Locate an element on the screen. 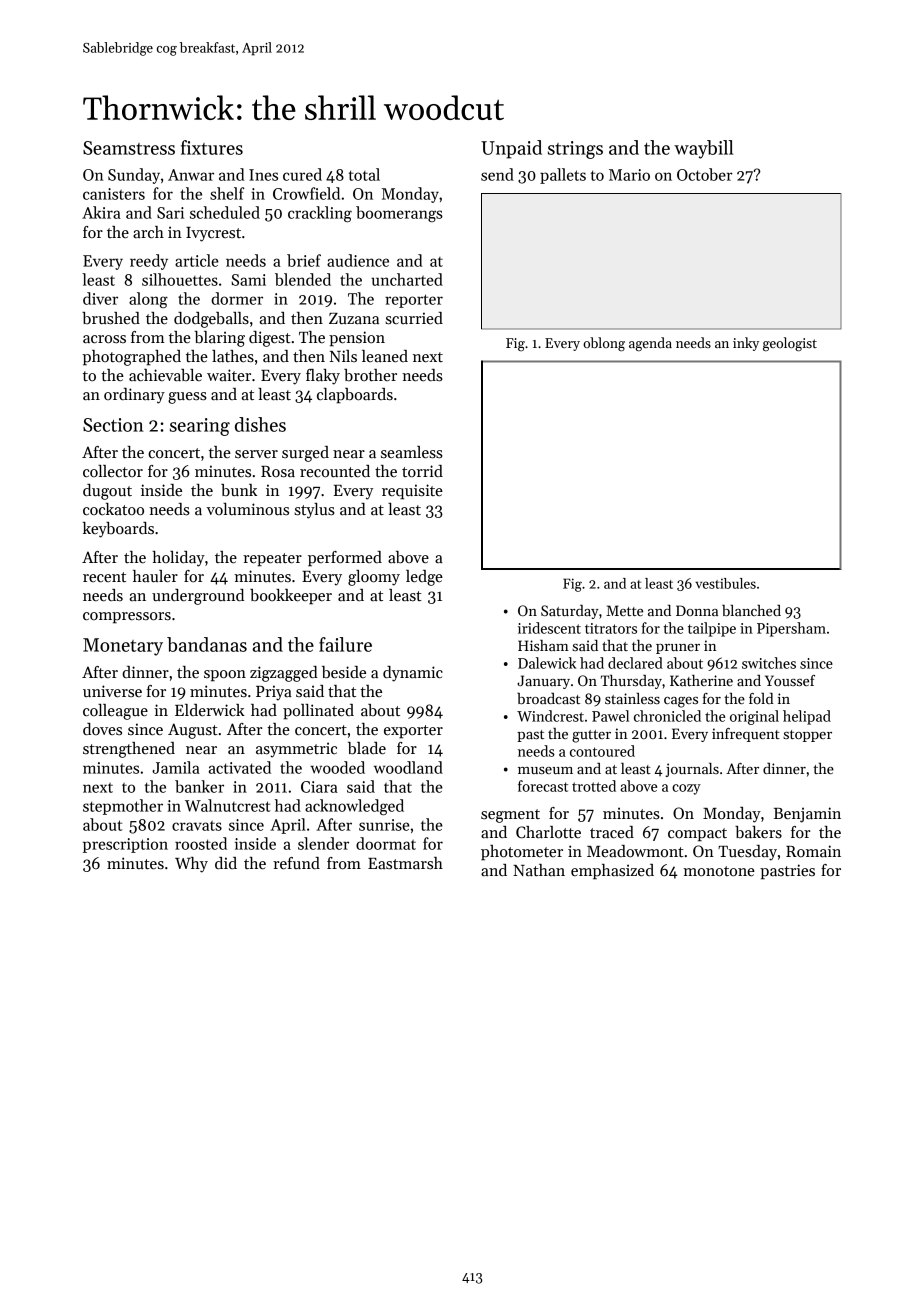 Image resolution: width=924 pixels, height=1308 pixels. blaring is located at coordinates (219, 339).
